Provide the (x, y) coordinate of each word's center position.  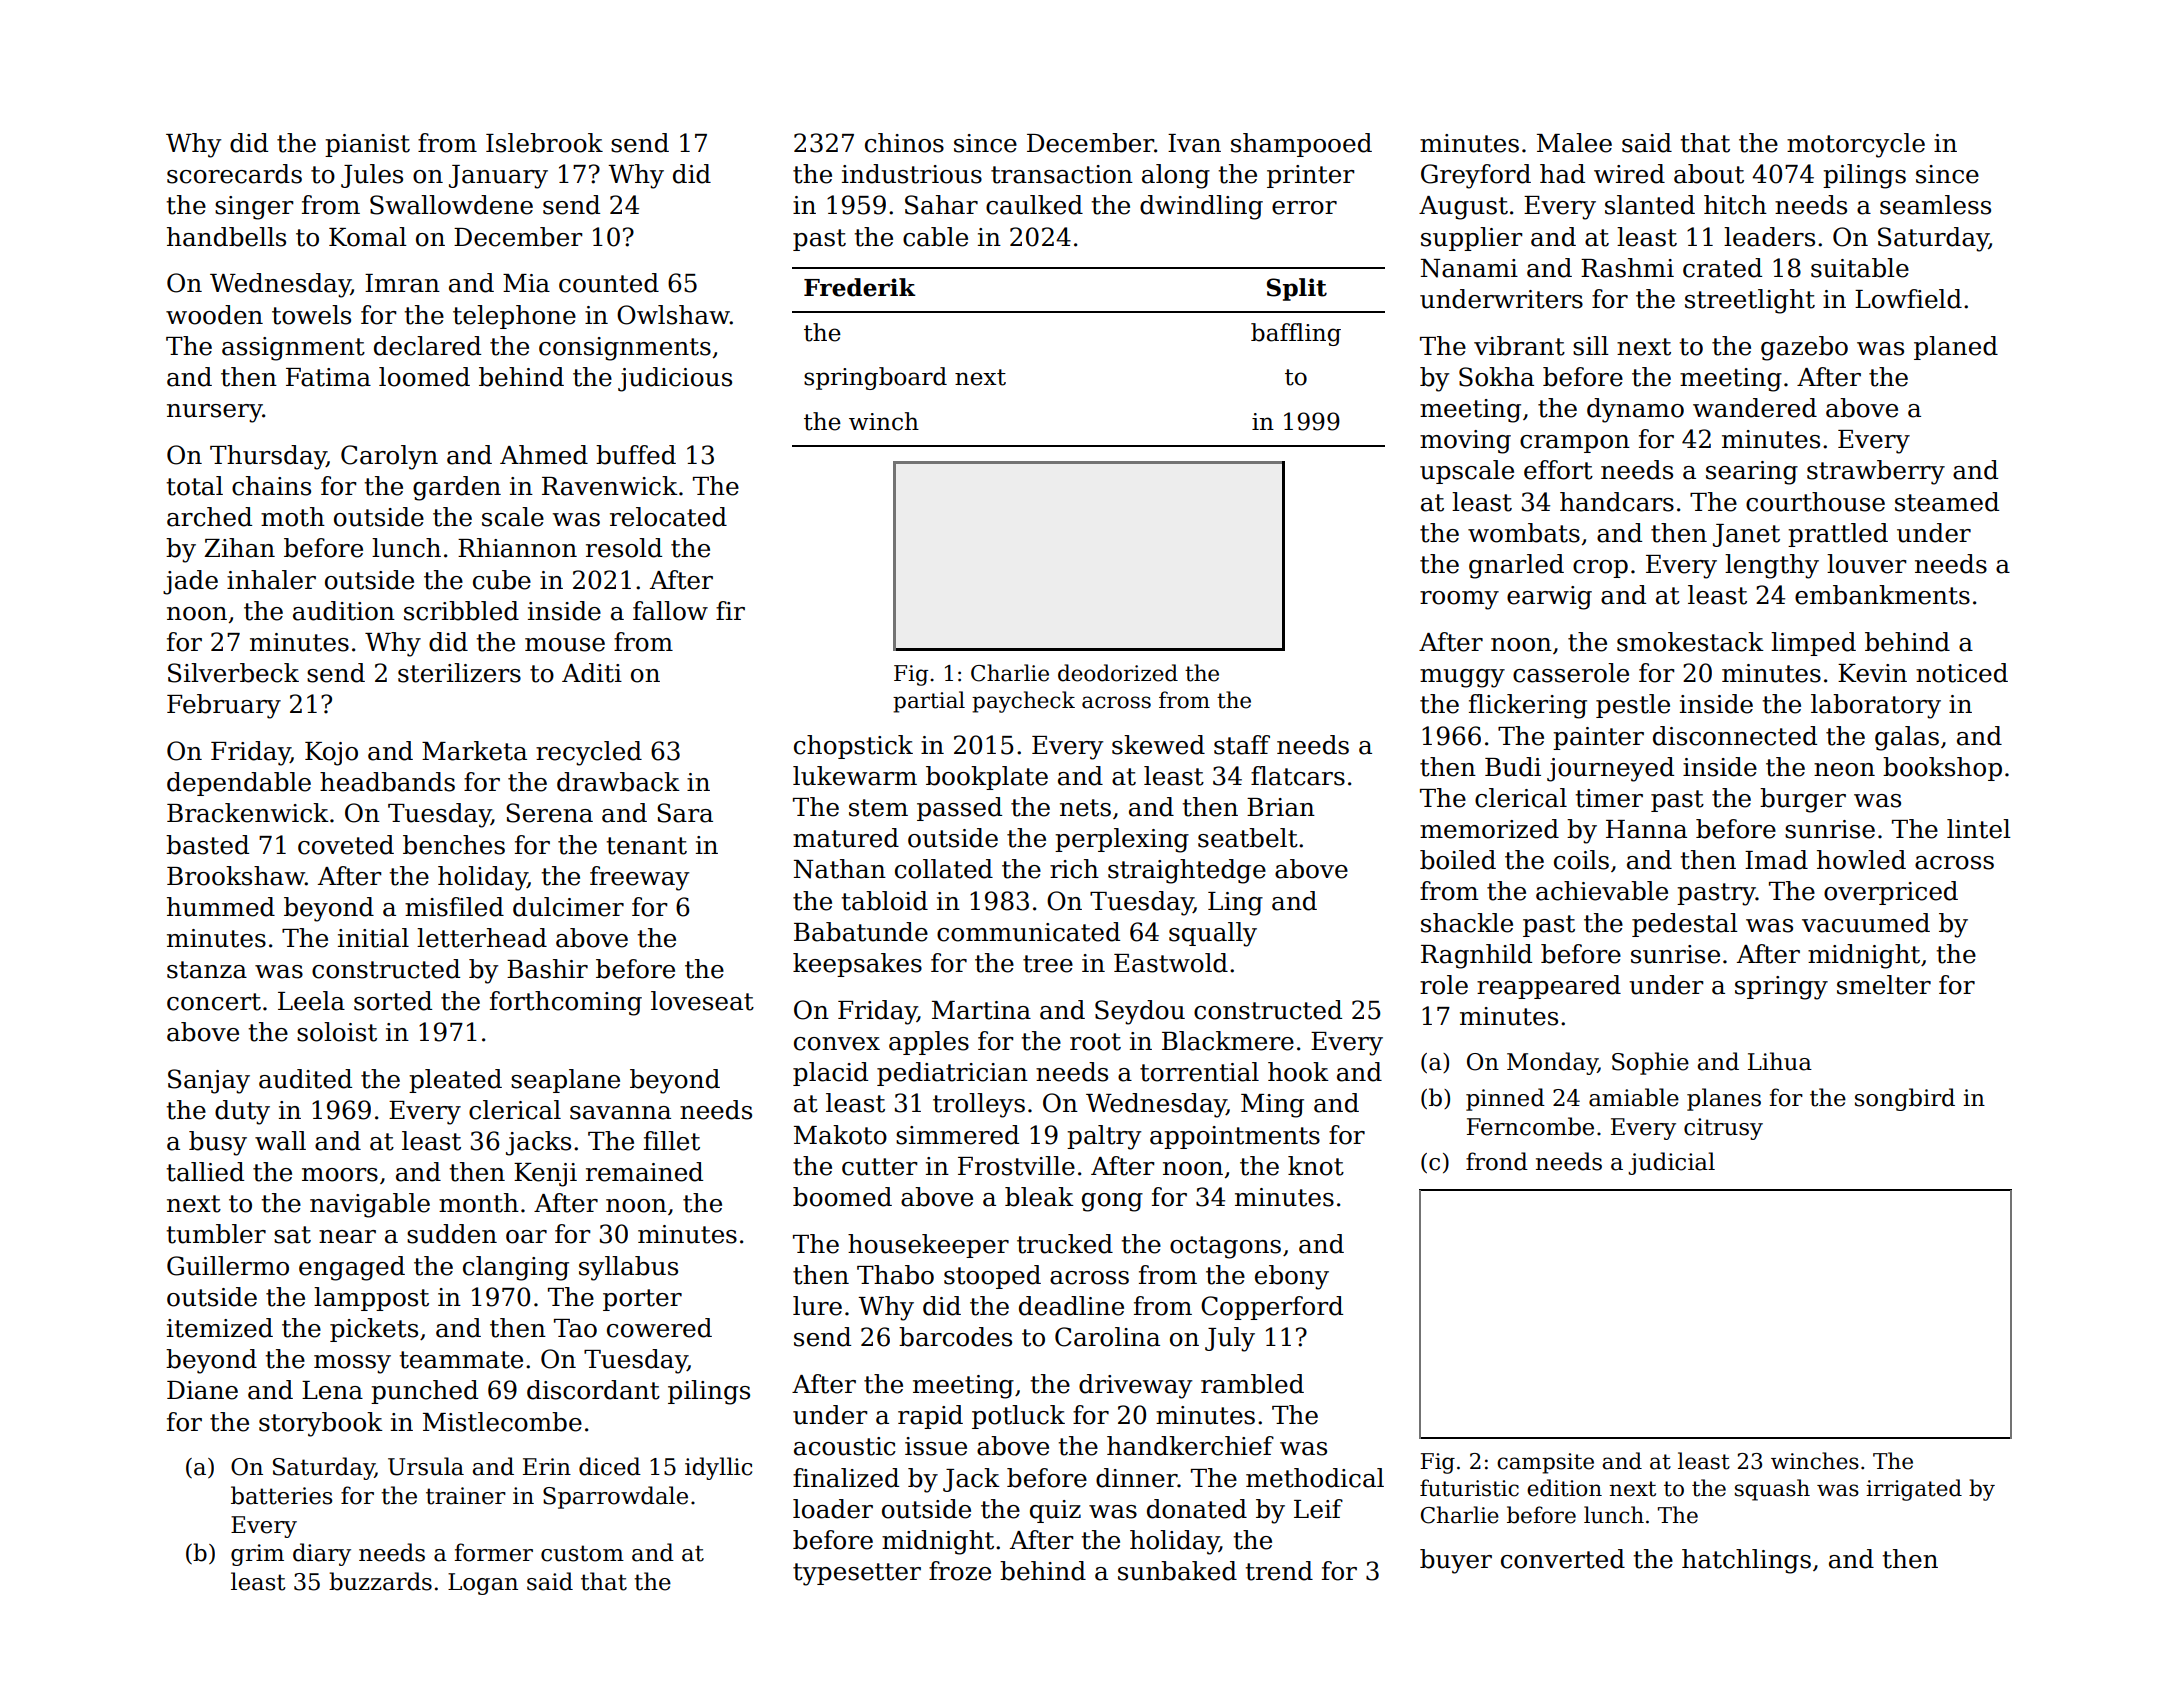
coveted (346, 845)
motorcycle (1856, 145)
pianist (367, 145)
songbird (1905, 1099)
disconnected (1735, 736)
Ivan (1194, 143)
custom (582, 1553)
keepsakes (857, 965)
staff (1242, 745)
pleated (455, 1081)
